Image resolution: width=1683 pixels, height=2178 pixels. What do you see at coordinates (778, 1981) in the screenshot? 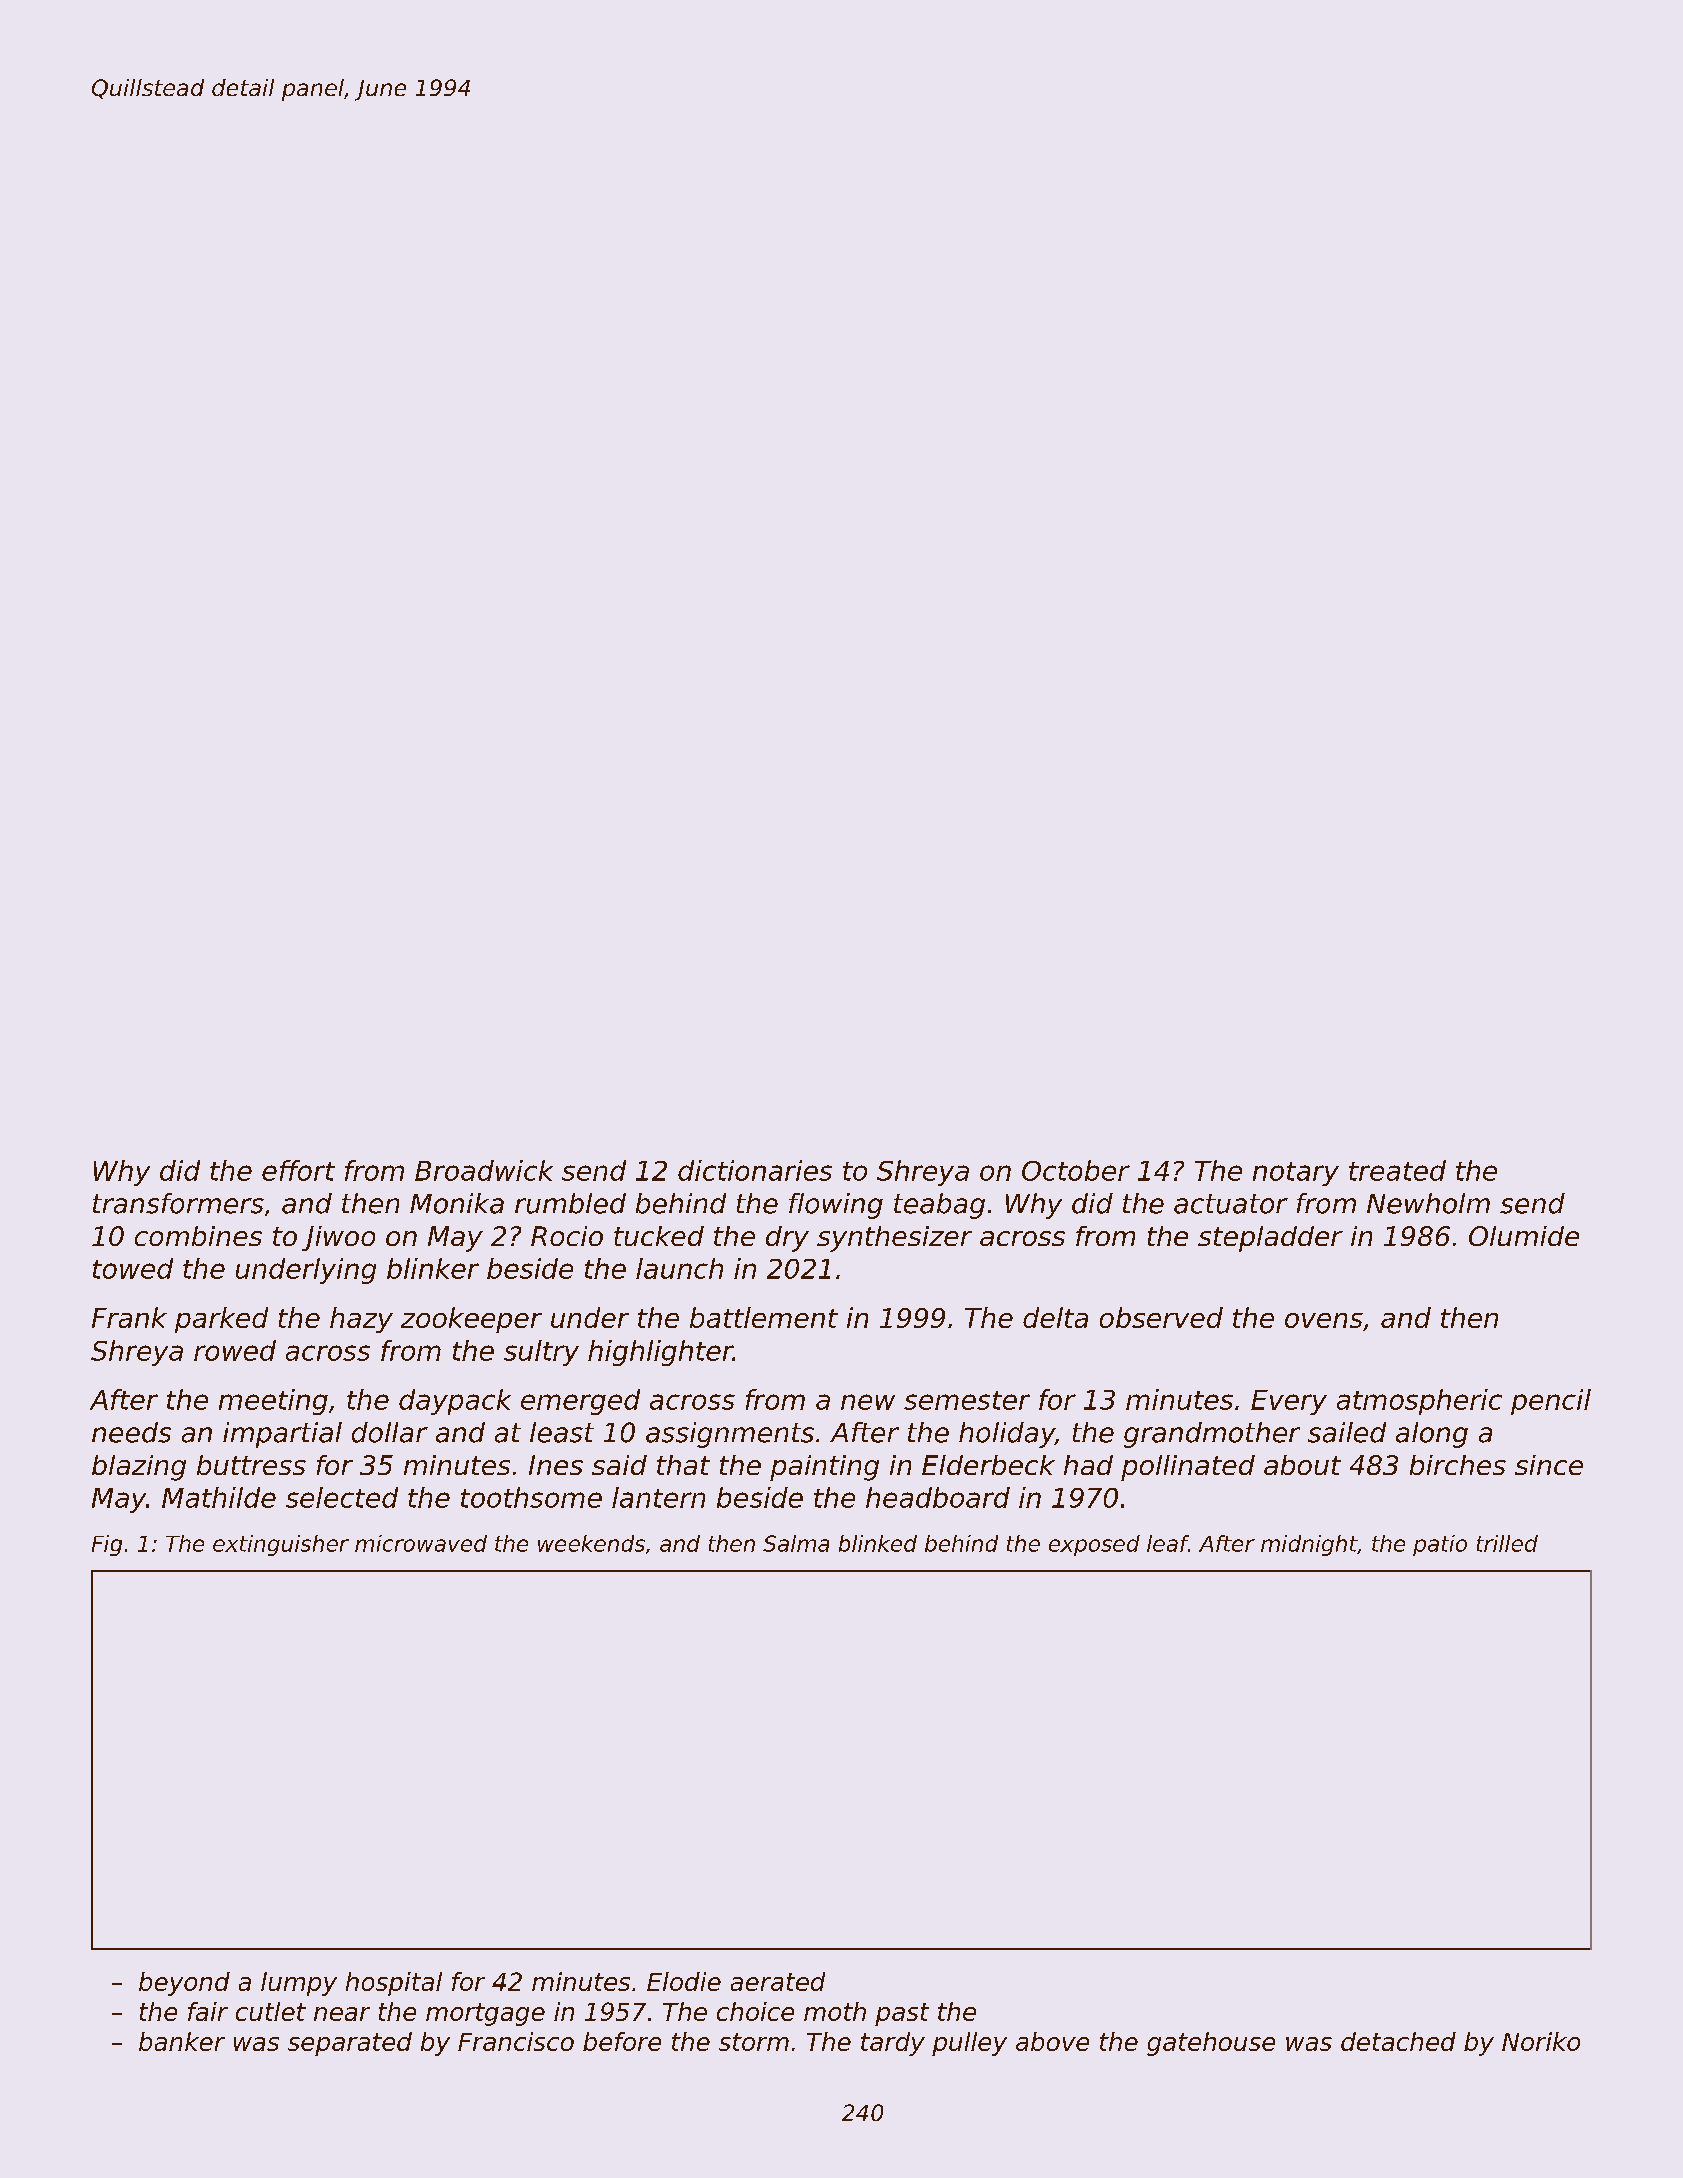
I see `aerated` at bounding box center [778, 1981].
